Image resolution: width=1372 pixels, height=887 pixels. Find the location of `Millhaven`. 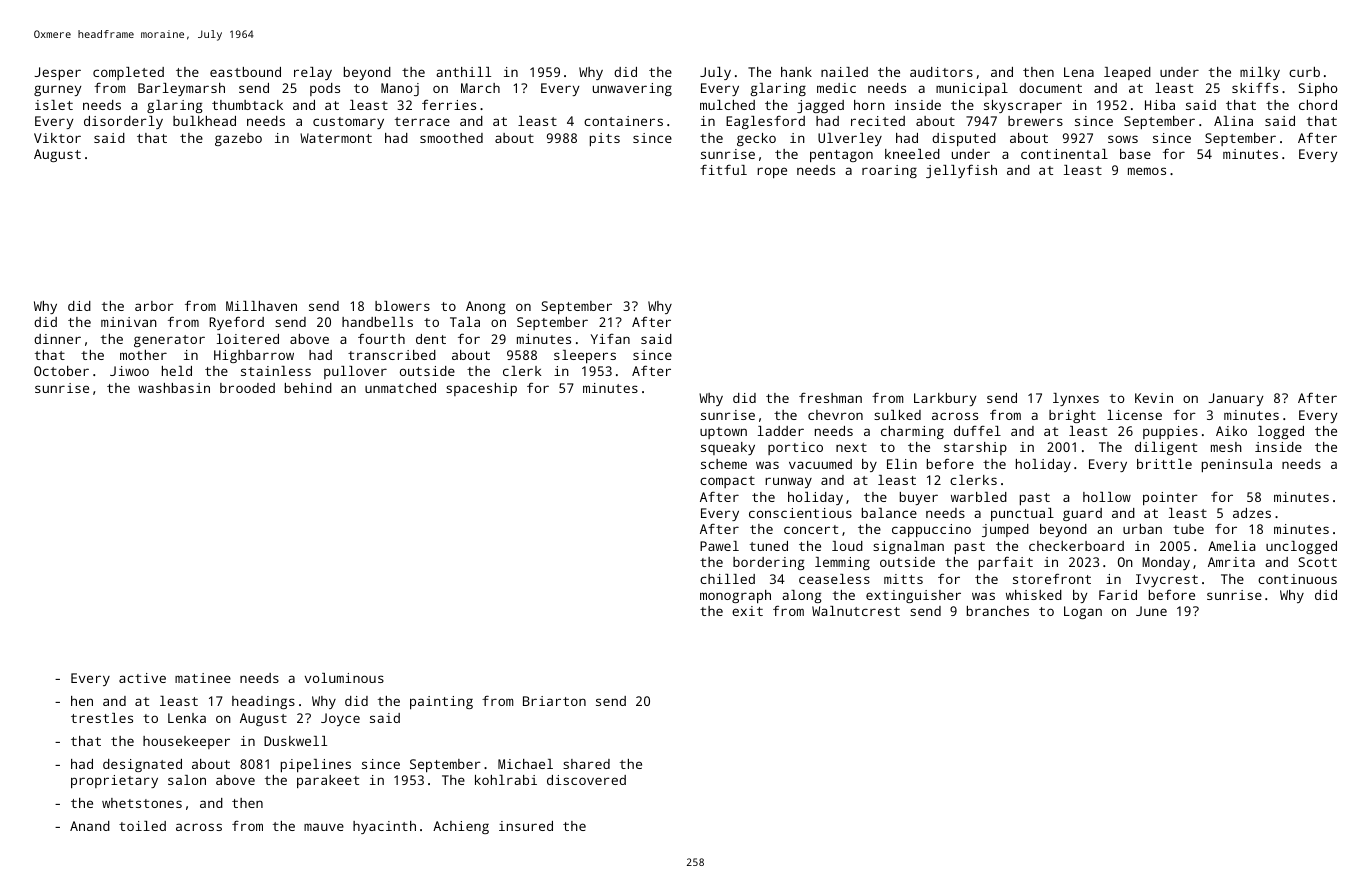

Millhaven is located at coordinates (261, 306).
